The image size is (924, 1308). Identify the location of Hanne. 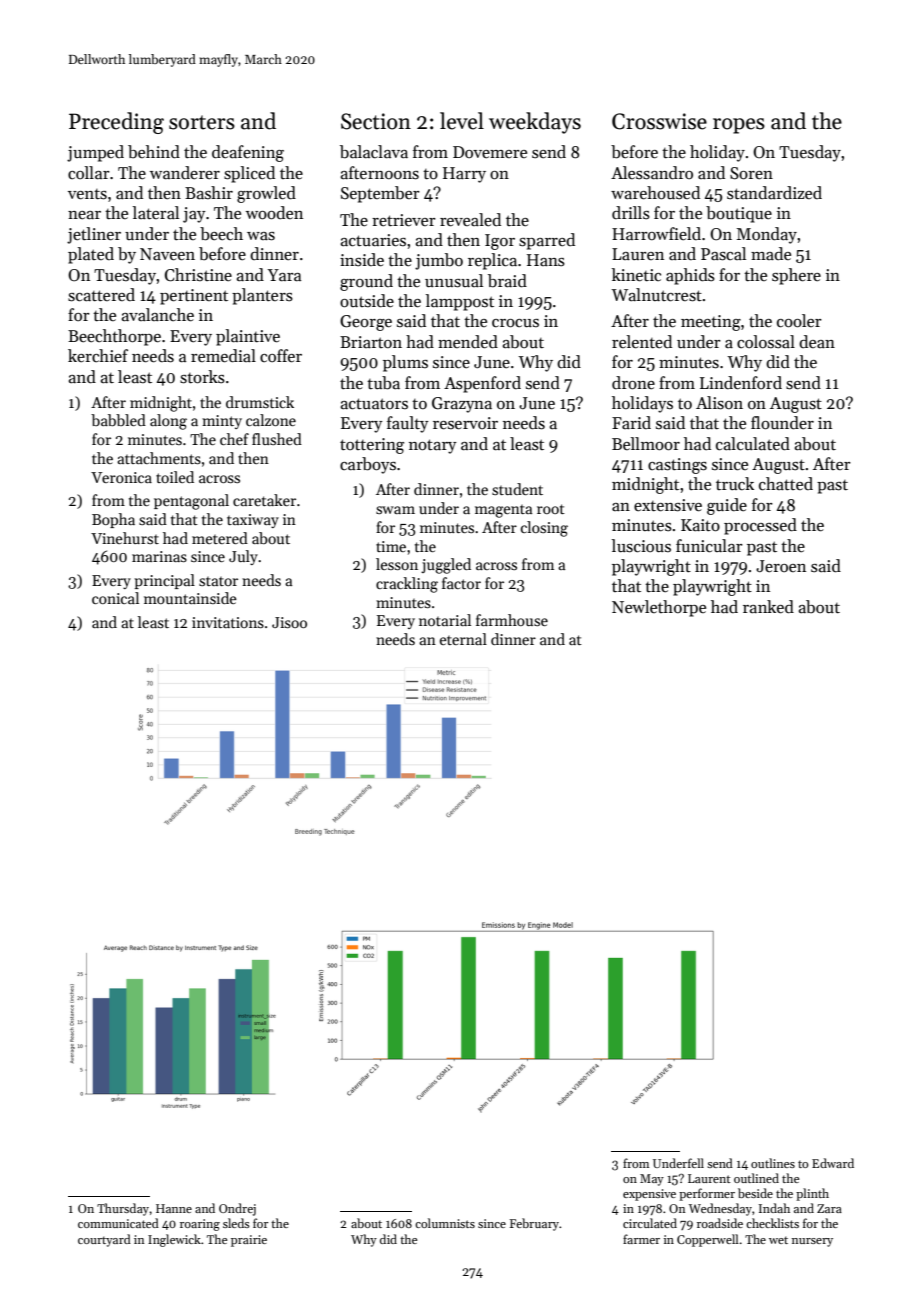
(174, 1208).
